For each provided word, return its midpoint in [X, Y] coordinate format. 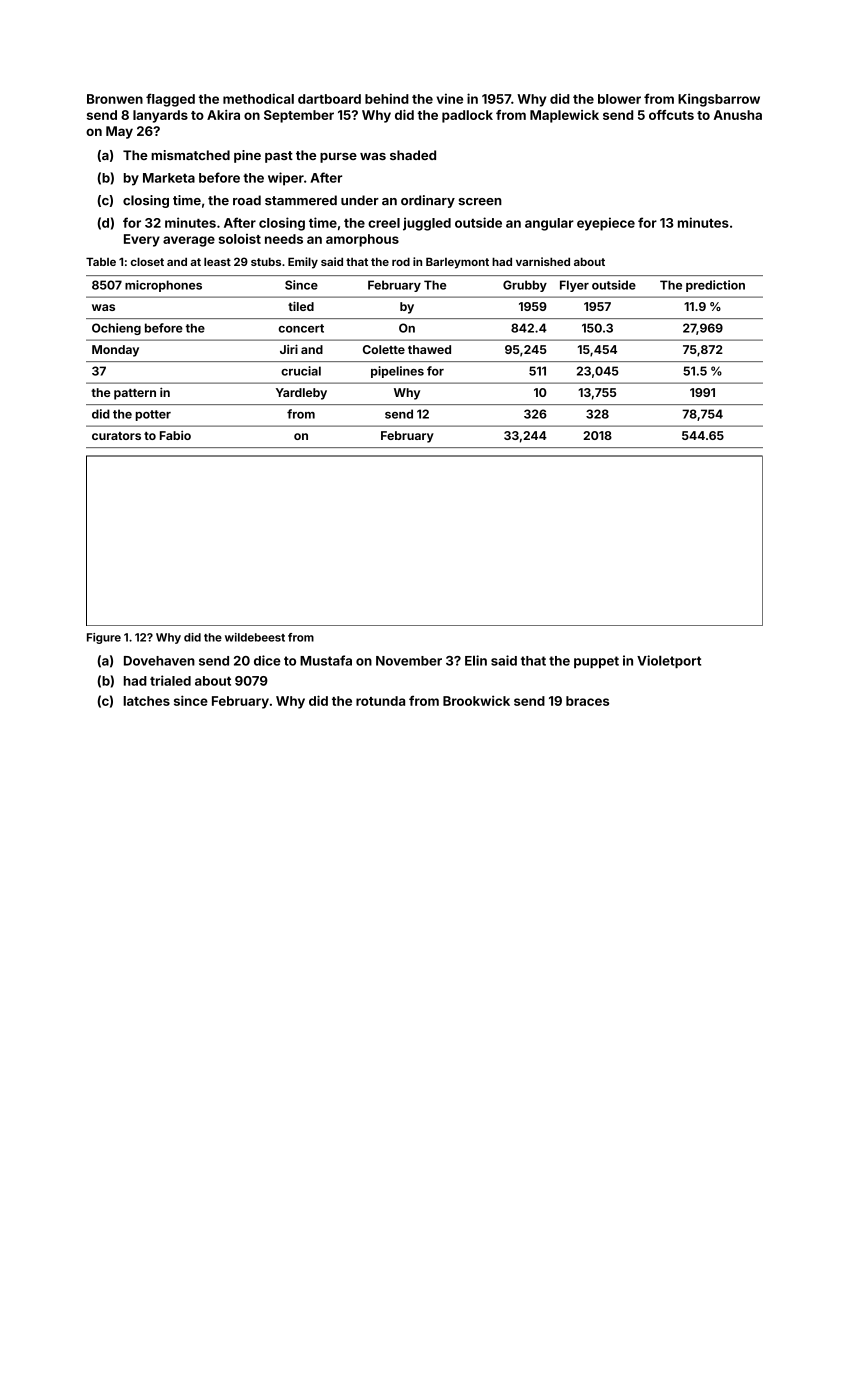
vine [450, 98]
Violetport [669, 661]
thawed [429, 349]
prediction [715, 286]
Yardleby [301, 394]
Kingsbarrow [719, 100]
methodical [258, 98]
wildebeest [255, 637]
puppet [596, 662]
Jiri [289, 349]
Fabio [175, 435]
